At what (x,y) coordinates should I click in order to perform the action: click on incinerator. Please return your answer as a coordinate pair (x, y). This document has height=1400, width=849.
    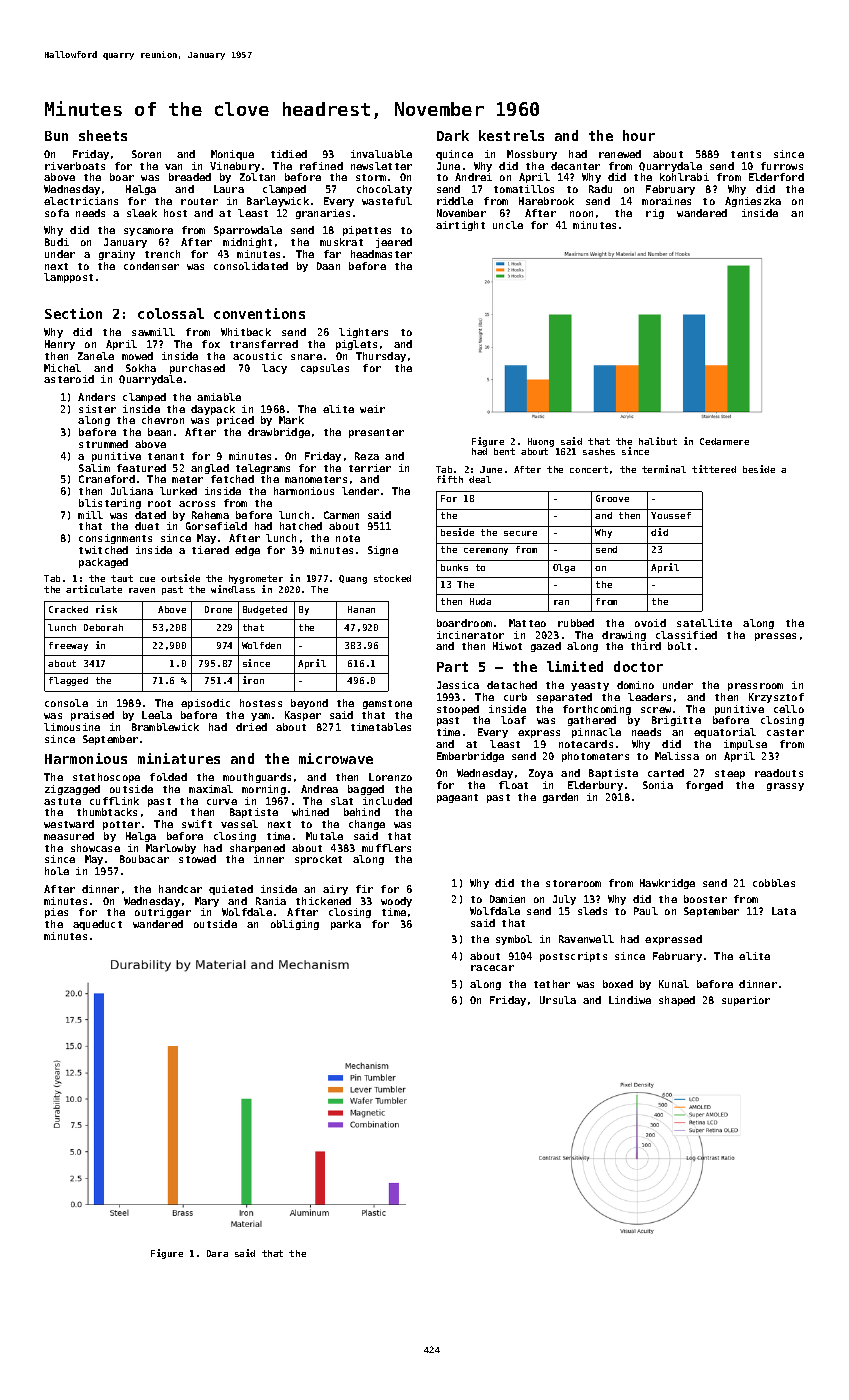
    Looking at the image, I should click on (470, 635).
